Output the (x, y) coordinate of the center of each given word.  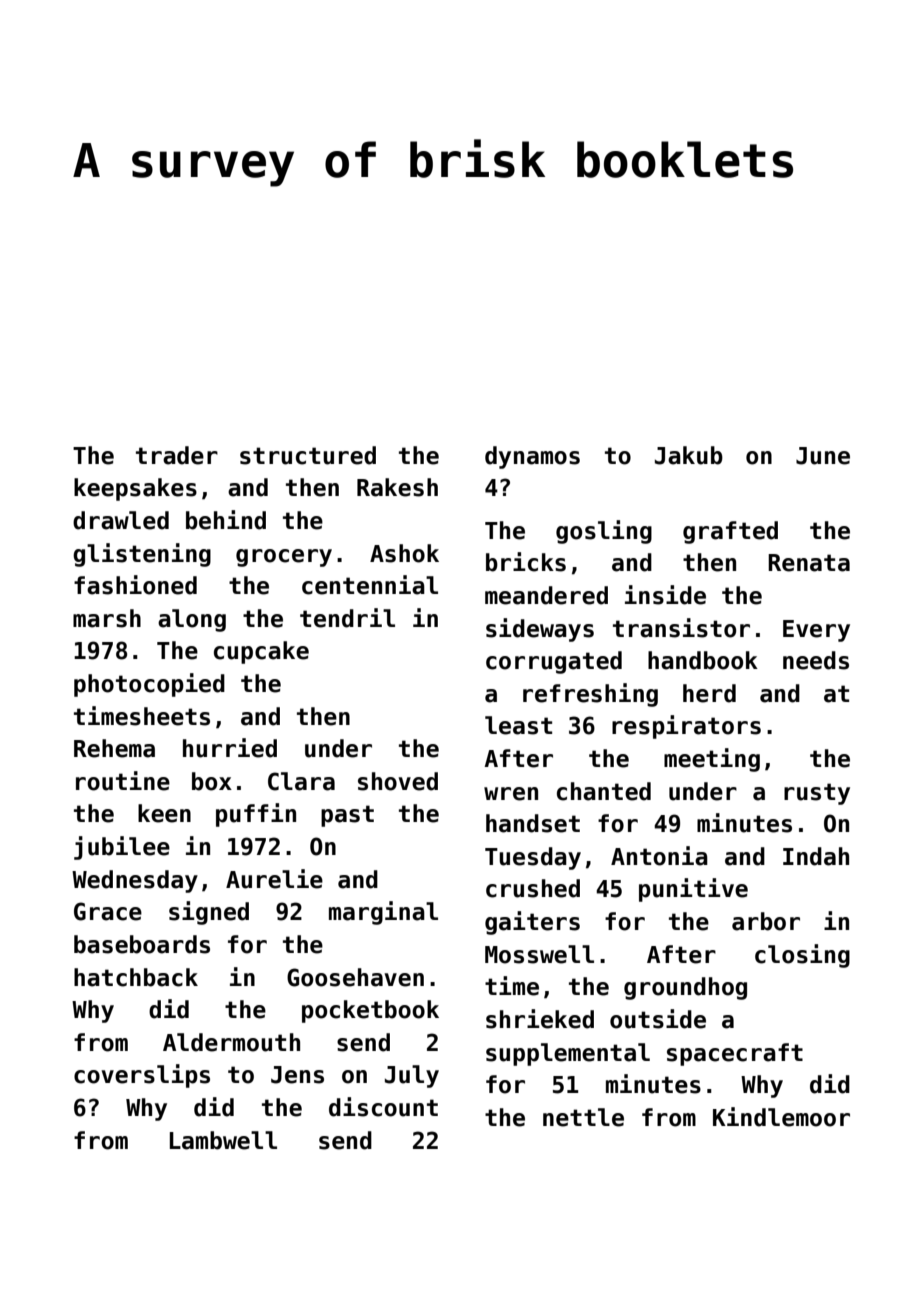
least (518, 725)
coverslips (142, 1076)
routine (123, 781)
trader (177, 455)
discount (383, 1107)
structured (308, 455)
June (823, 456)
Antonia (659, 856)
